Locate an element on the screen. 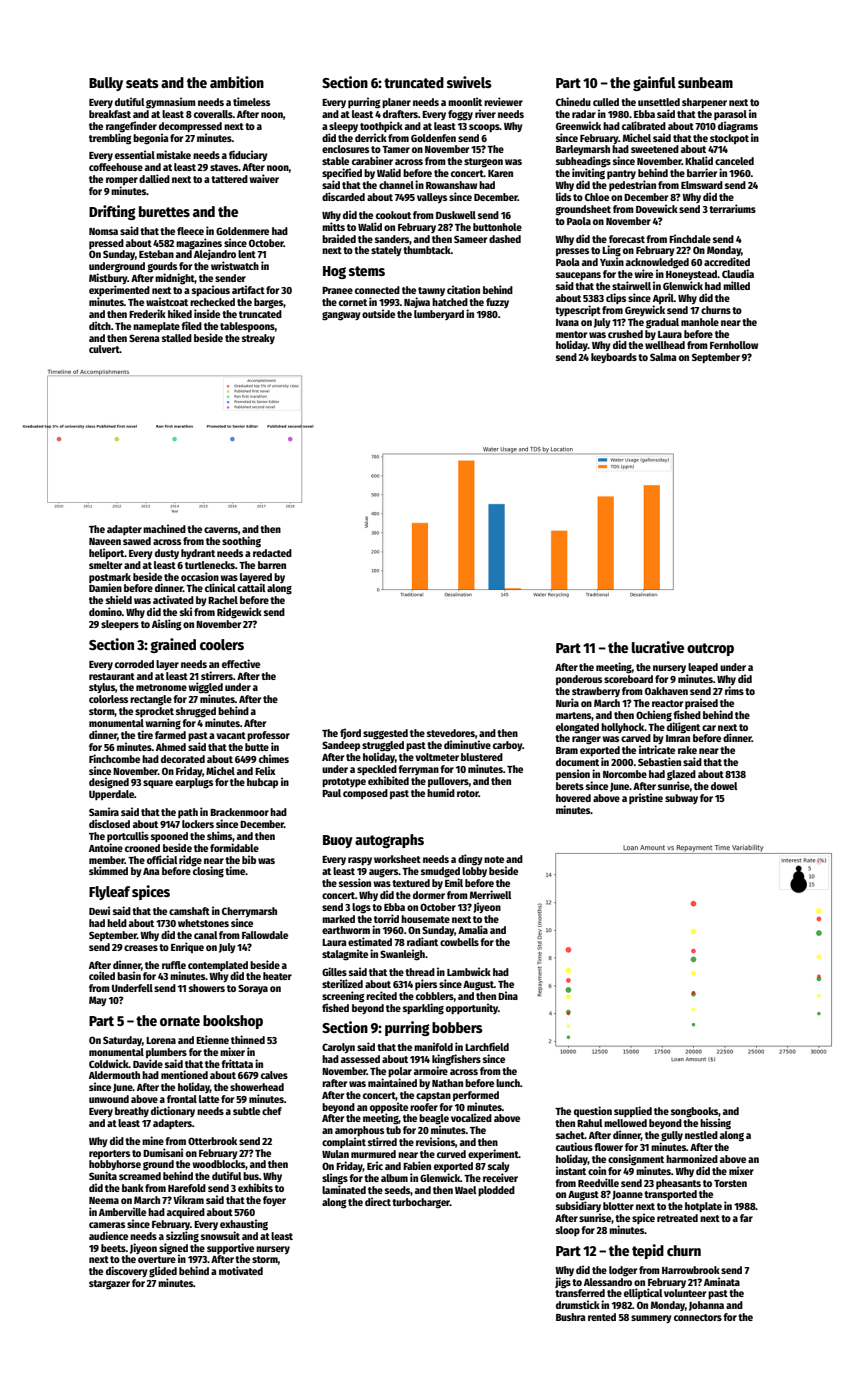 Image resolution: width=849 pixels, height=1400 pixels. bobbers is located at coordinates (457, 1027).
